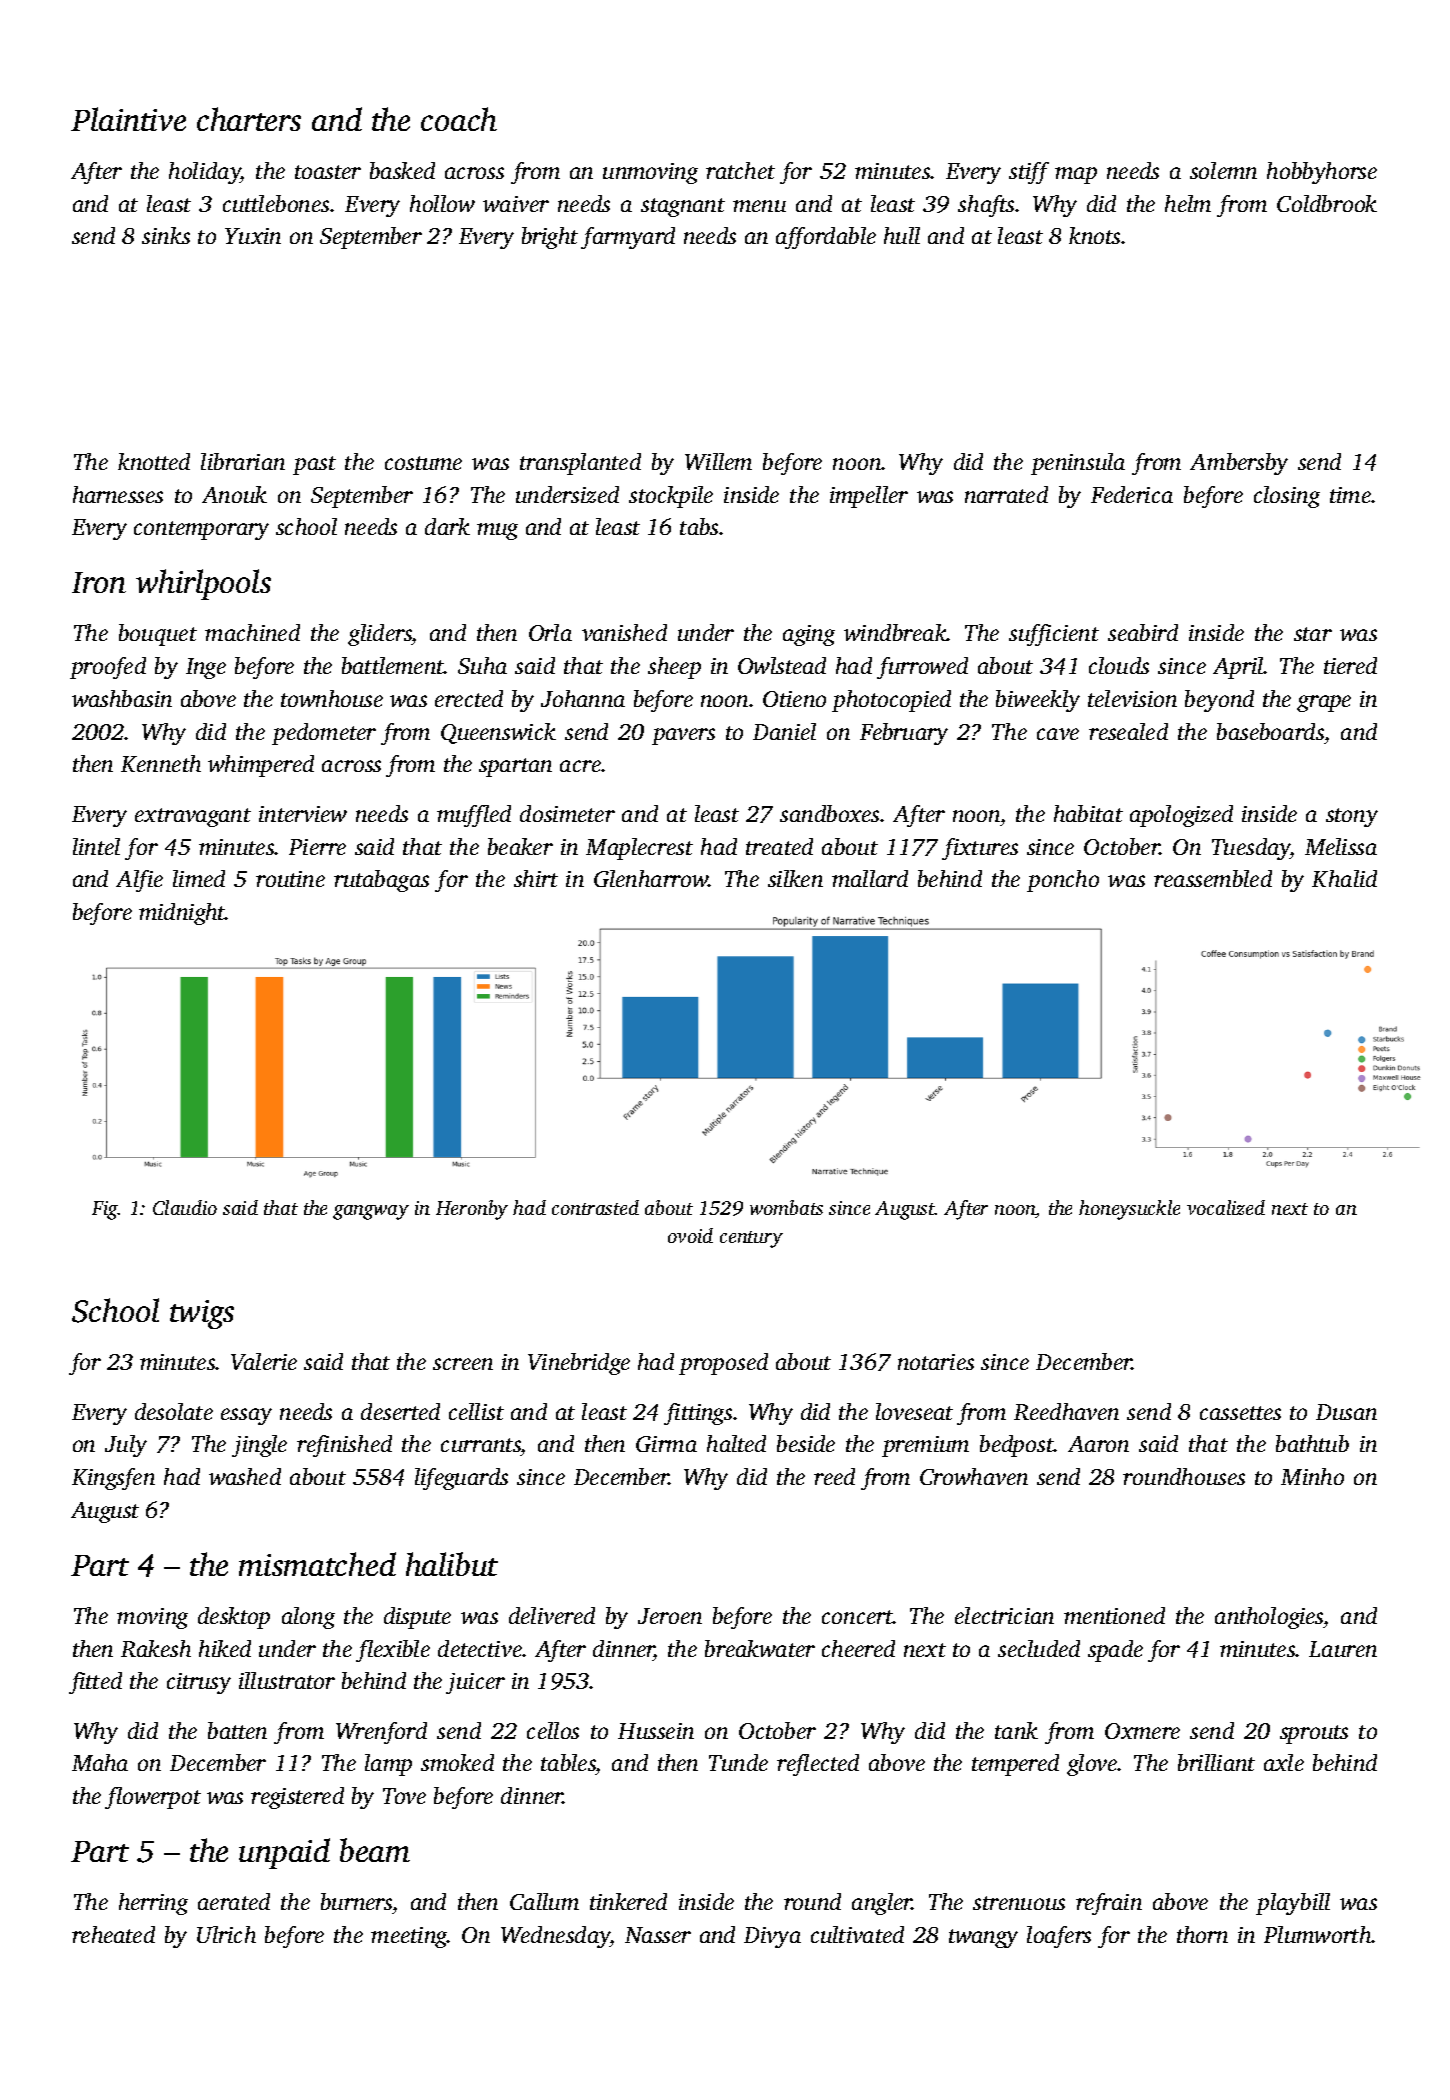 The image size is (1450, 2100). Describe the element at coordinates (651, 878) in the screenshot. I see `Glenharrow` at that location.
